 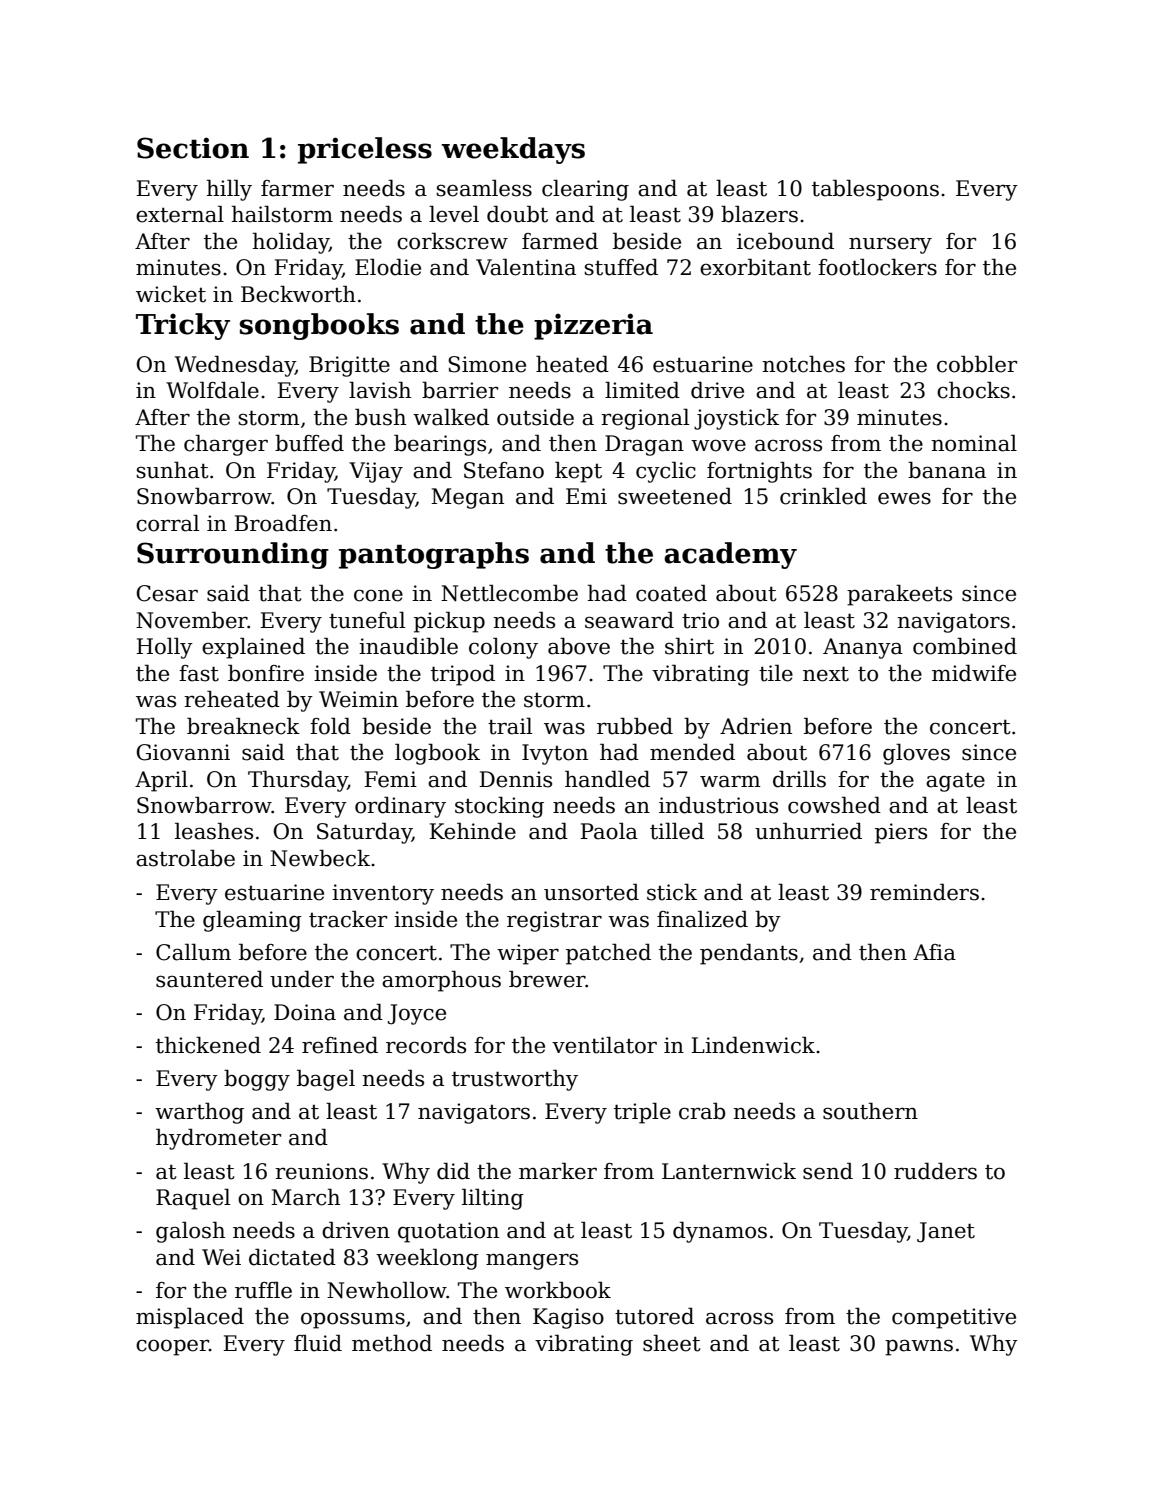 I want to click on tablespoons, so click(x=875, y=190).
